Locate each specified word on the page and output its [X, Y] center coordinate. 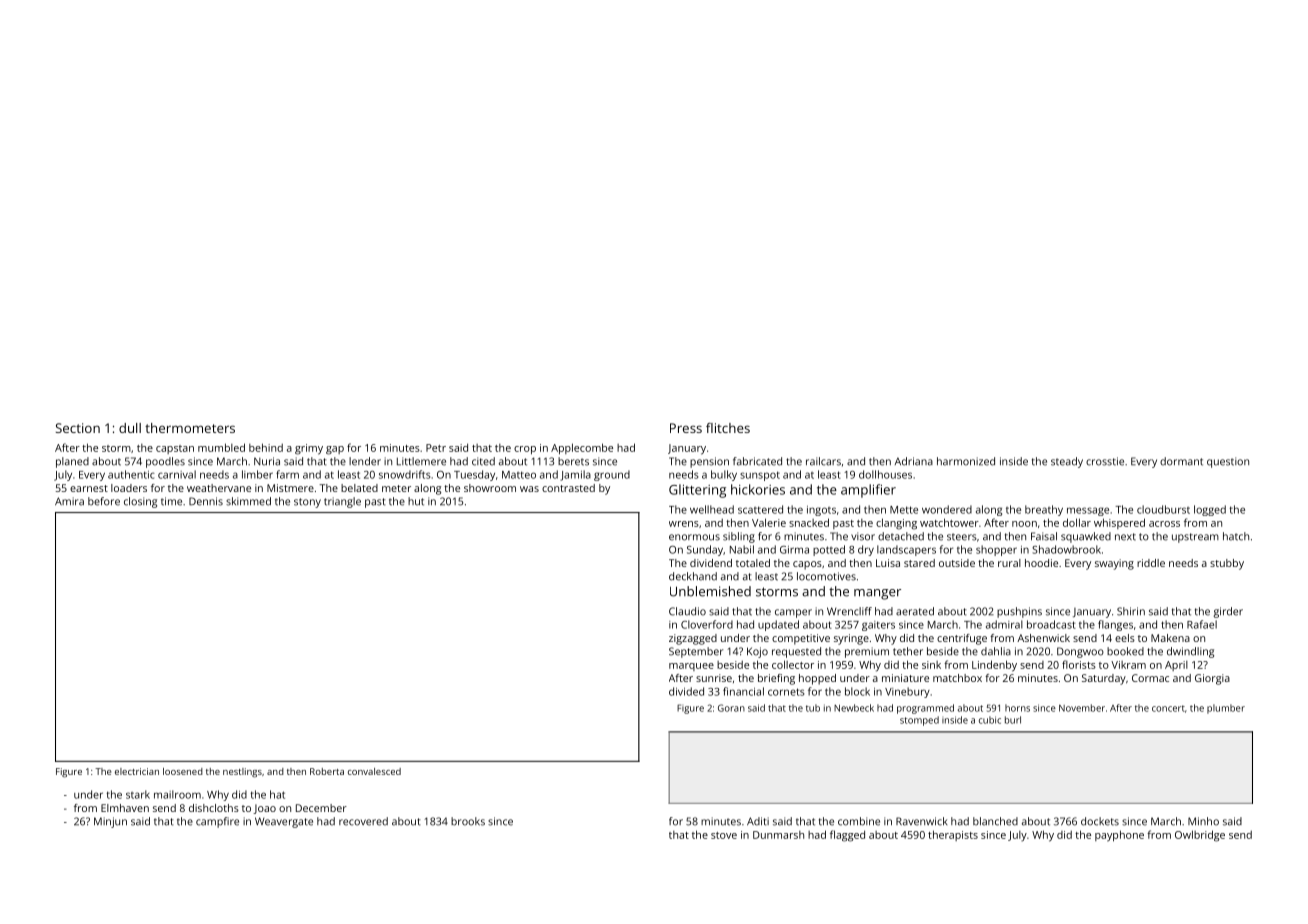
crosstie [1105, 461]
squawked [1086, 537]
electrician [137, 771]
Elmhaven [125, 808]
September [696, 652]
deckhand [693, 576]
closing [140, 502]
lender [365, 461]
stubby [1227, 564]
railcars [823, 461]
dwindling [1190, 652]
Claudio [687, 611]
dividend [711, 563]
